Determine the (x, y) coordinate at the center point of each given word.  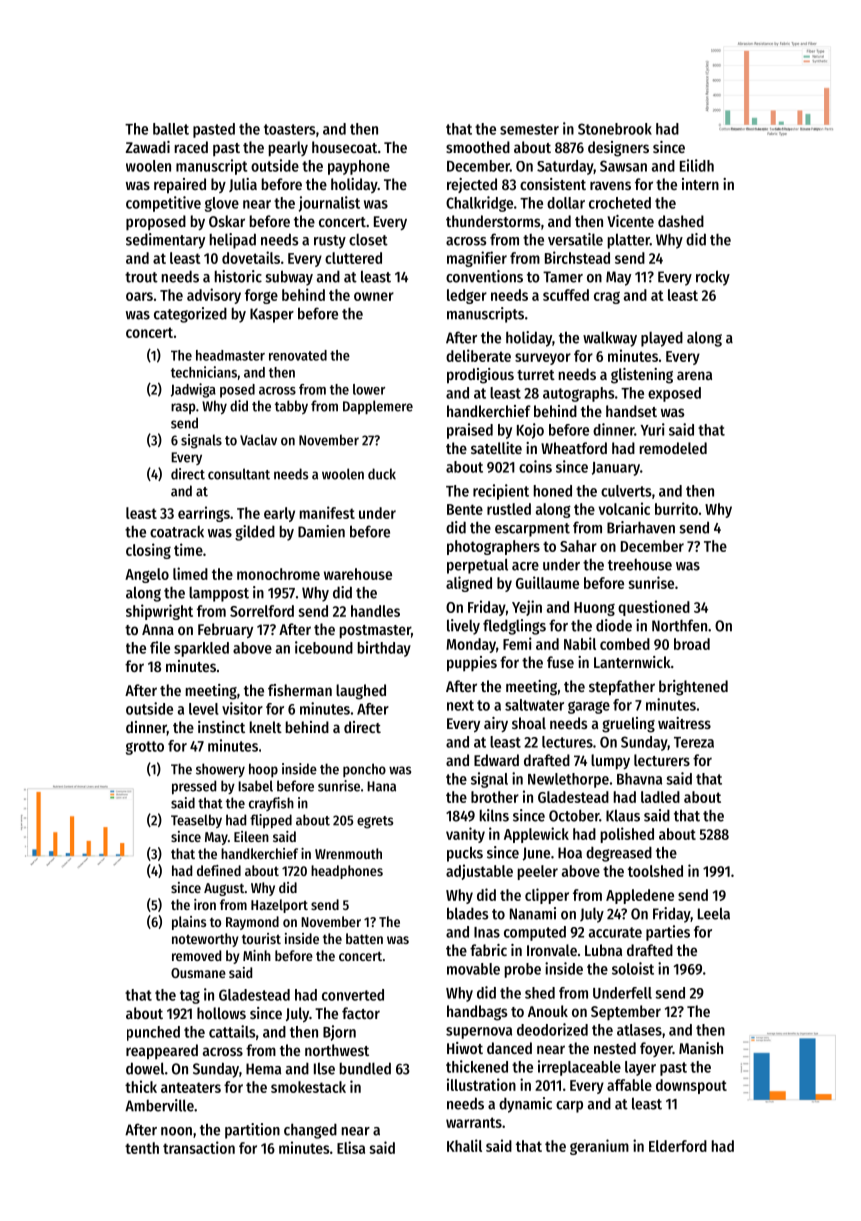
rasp (183, 408)
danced (509, 1048)
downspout (691, 1086)
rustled (509, 509)
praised (470, 431)
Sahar (578, 546)
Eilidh (697, 165)
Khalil (464, 1145)
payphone (359, 167)
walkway (610, 339)
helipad (233, 241)
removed (196, 955)
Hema (263, 1069)
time (188, 549)
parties (668, 933)
